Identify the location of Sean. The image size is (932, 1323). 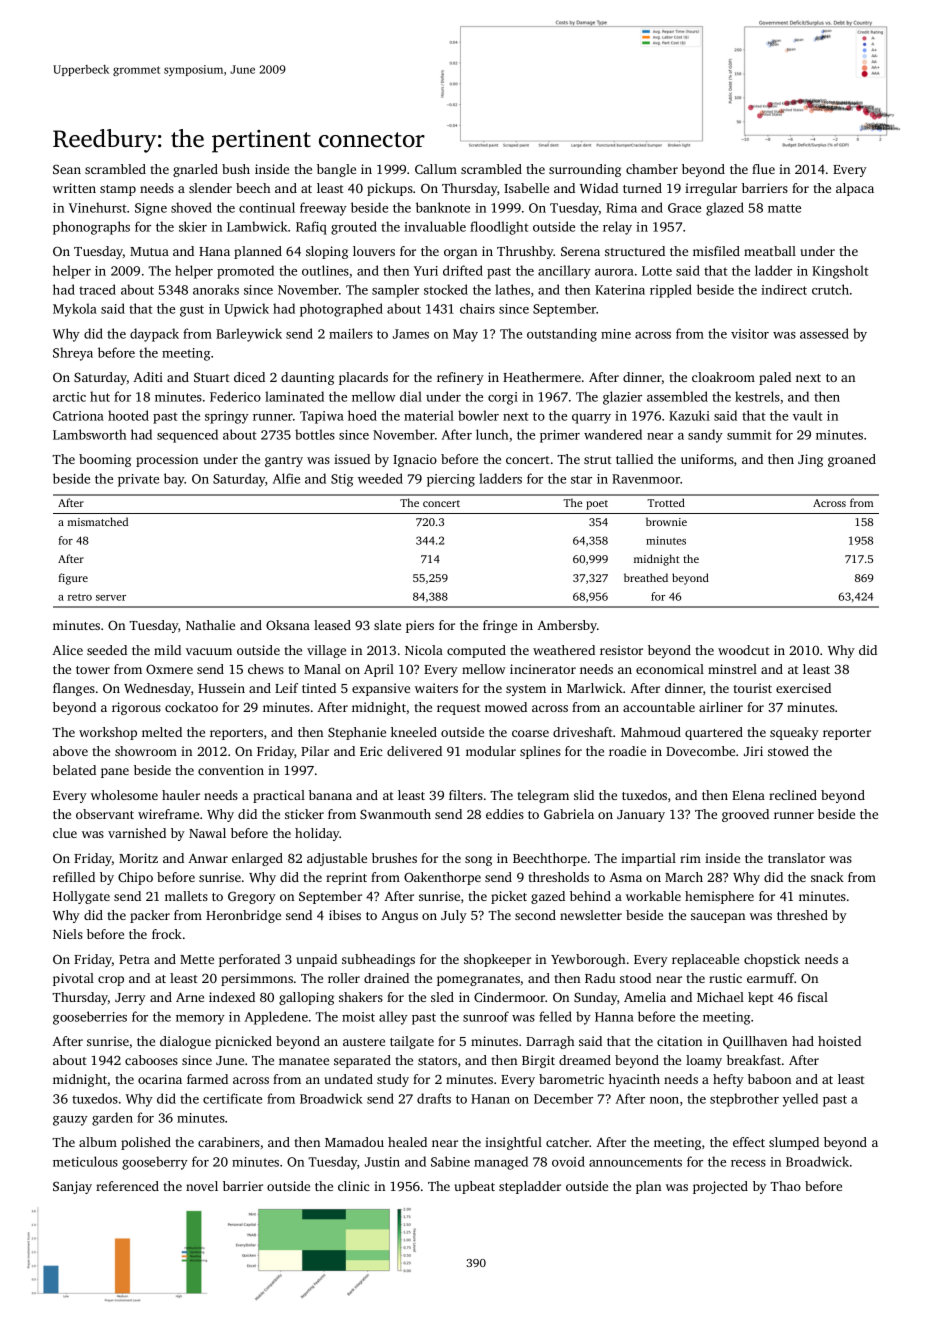
(67, 169).
